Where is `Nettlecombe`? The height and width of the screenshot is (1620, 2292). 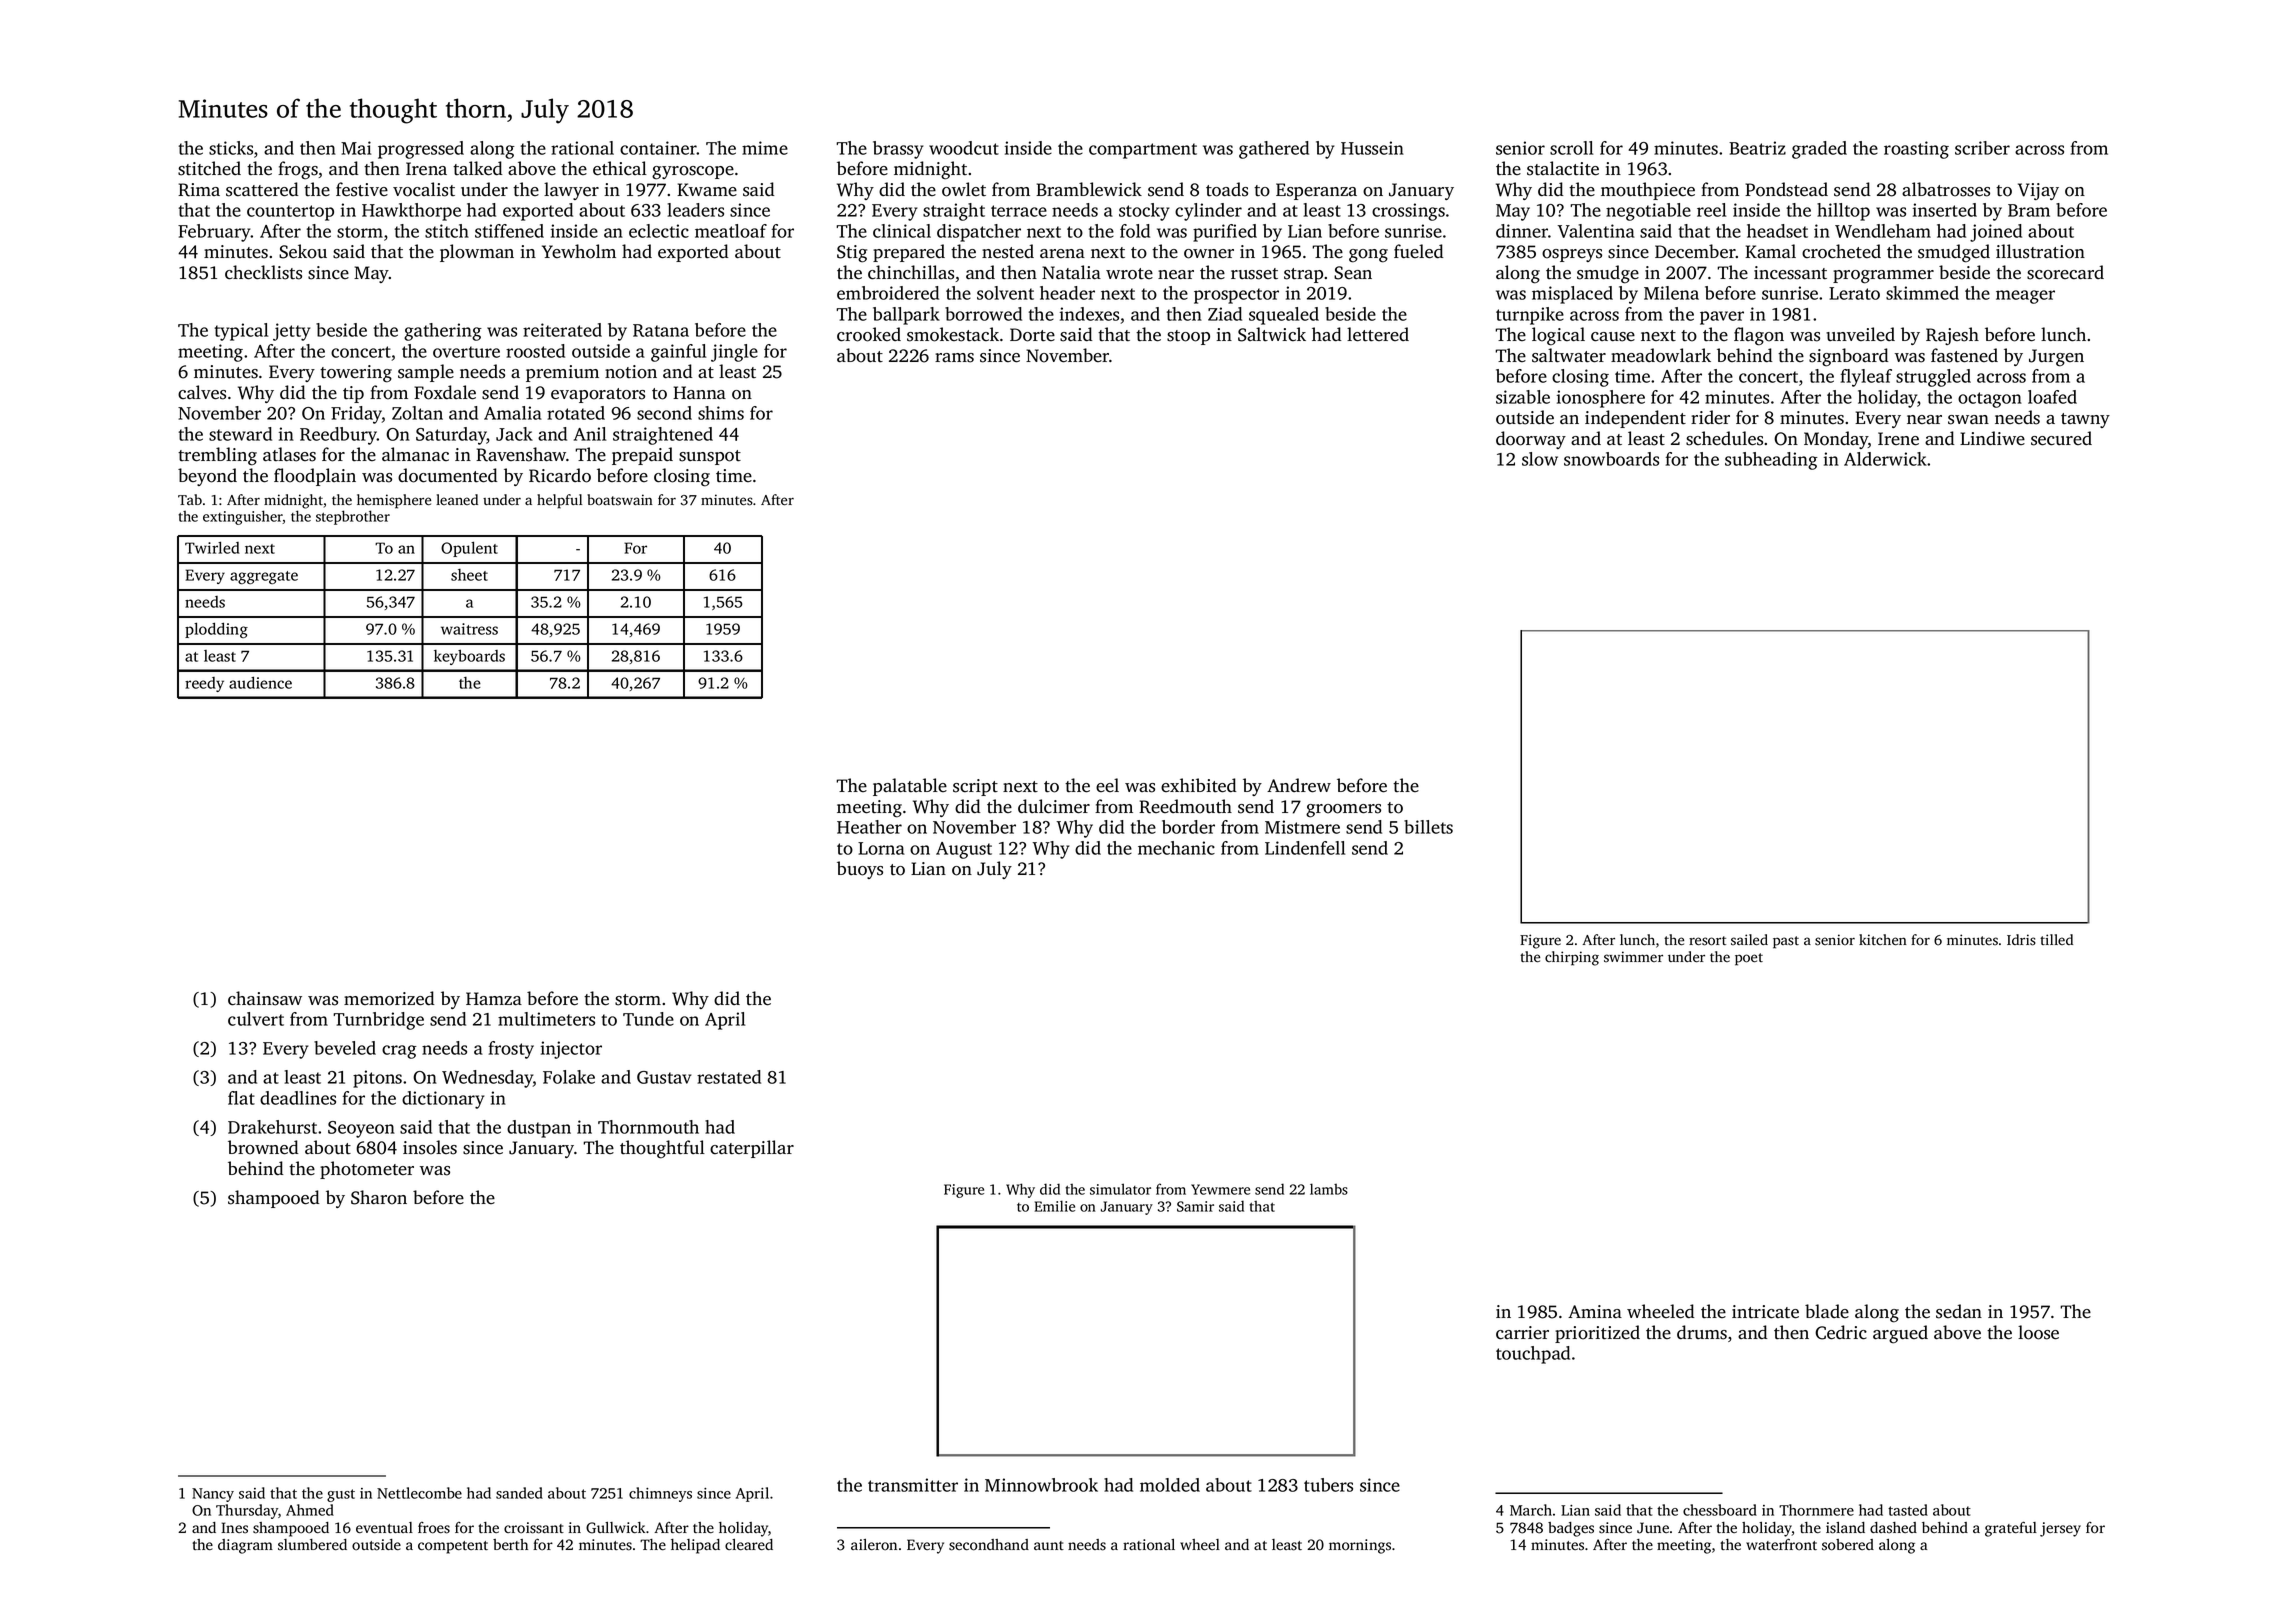
Nettlecombe is located at coordinates (419, 1493).
